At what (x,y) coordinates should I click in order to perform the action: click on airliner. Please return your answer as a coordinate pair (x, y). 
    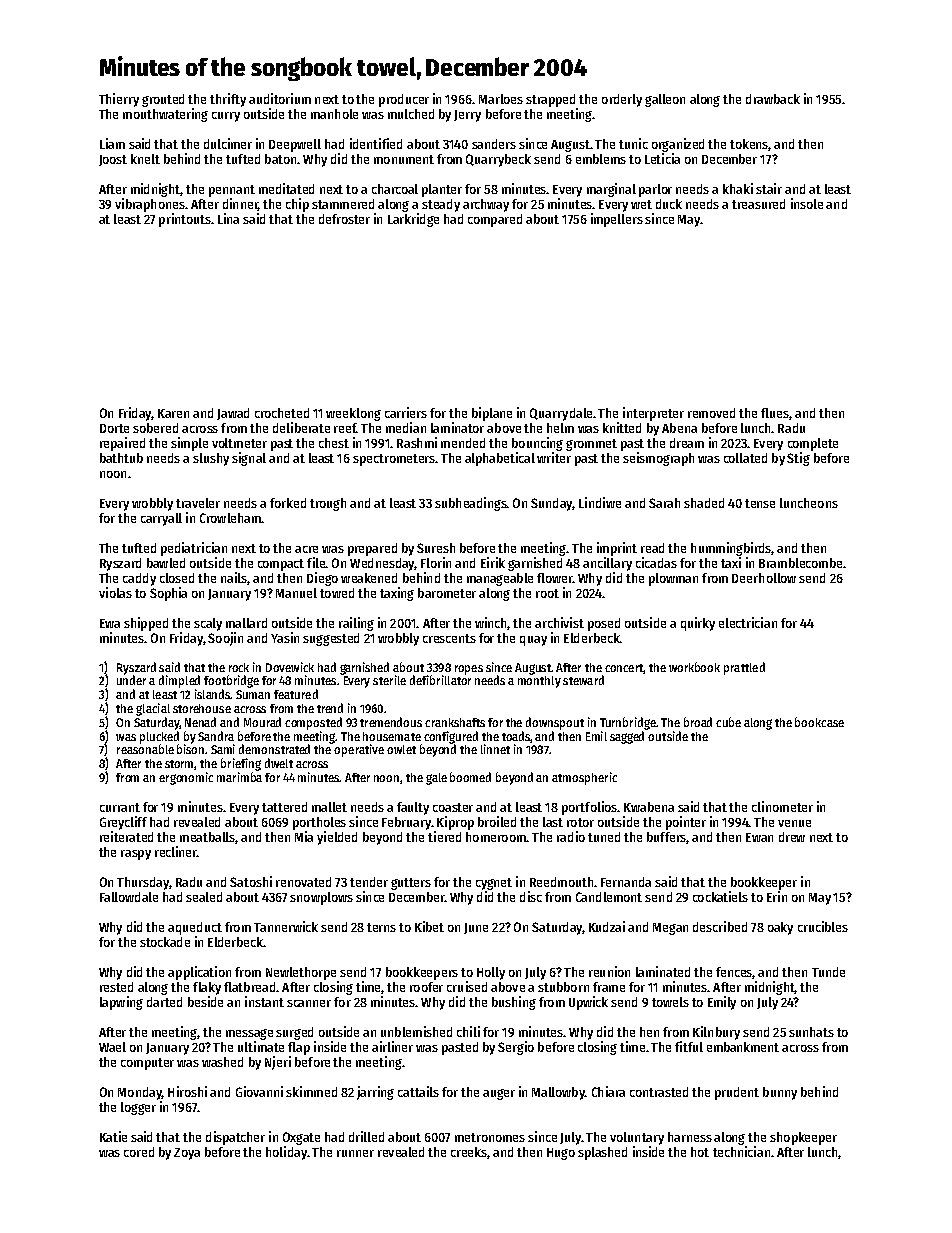
    Looking at the image, I should click on (392, 1046).
